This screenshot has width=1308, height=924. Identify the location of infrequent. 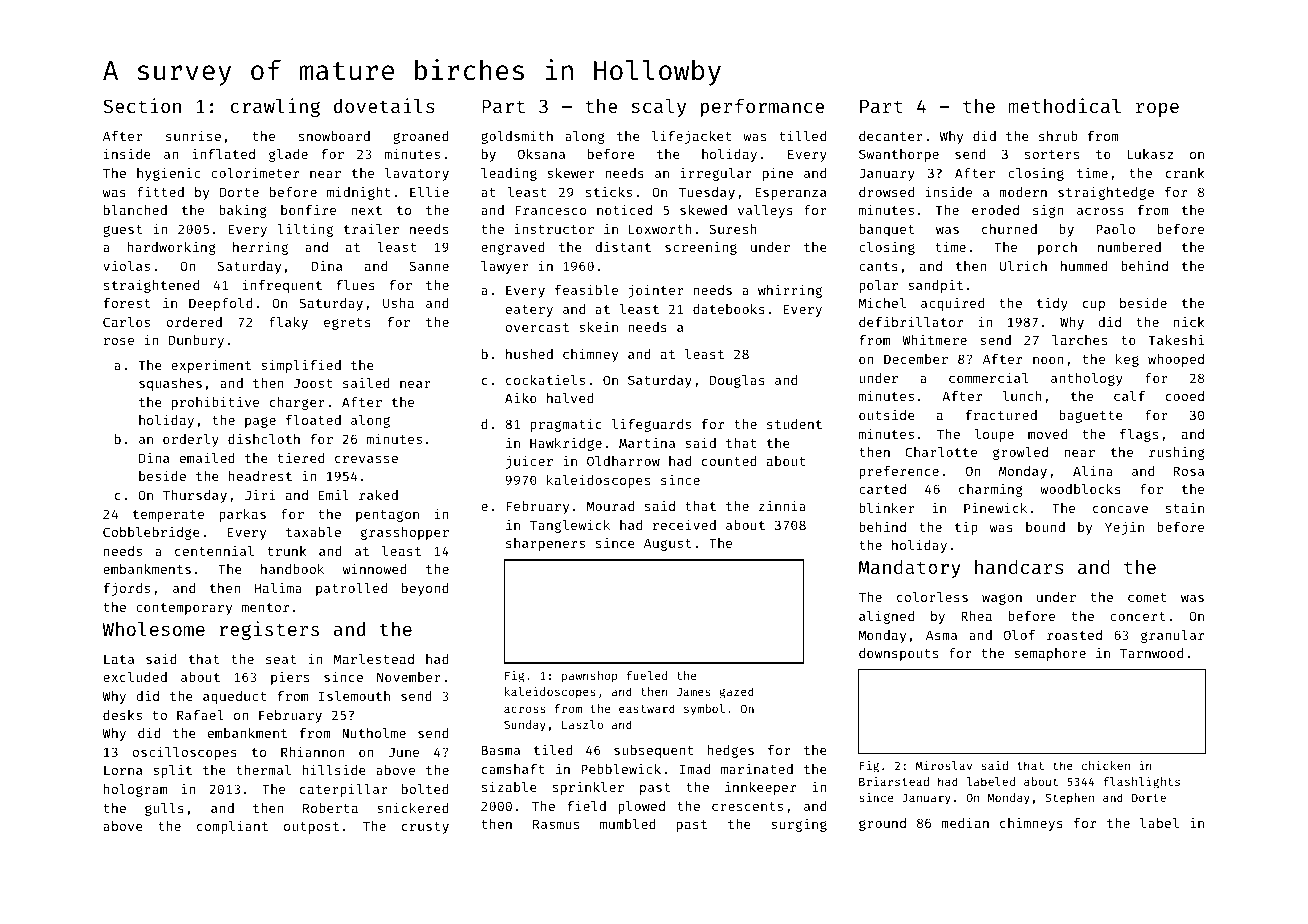
(282, 286).
